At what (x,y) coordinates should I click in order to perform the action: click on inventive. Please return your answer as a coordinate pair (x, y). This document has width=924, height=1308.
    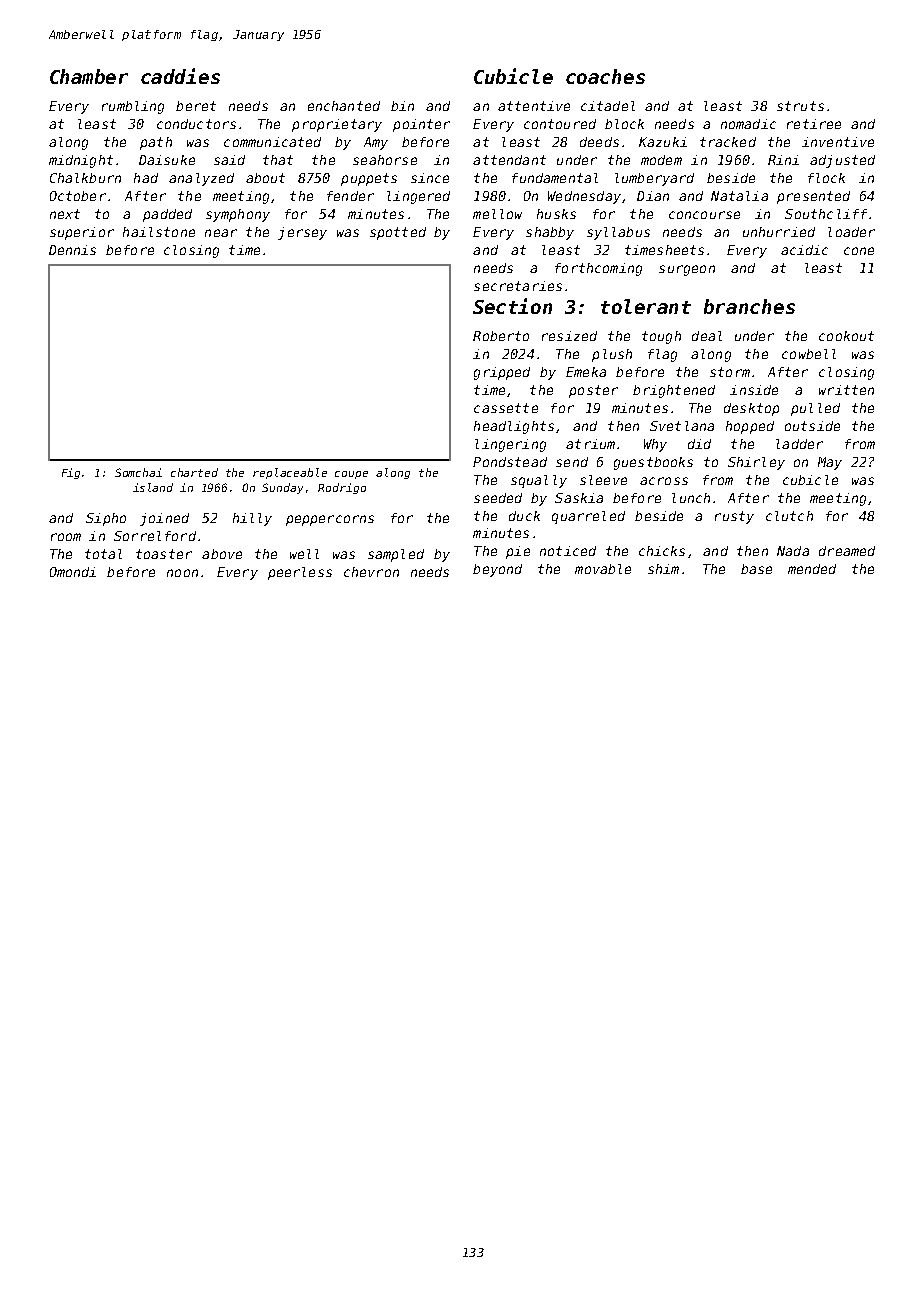
    Looking at the image, I should click on (838, 142).
